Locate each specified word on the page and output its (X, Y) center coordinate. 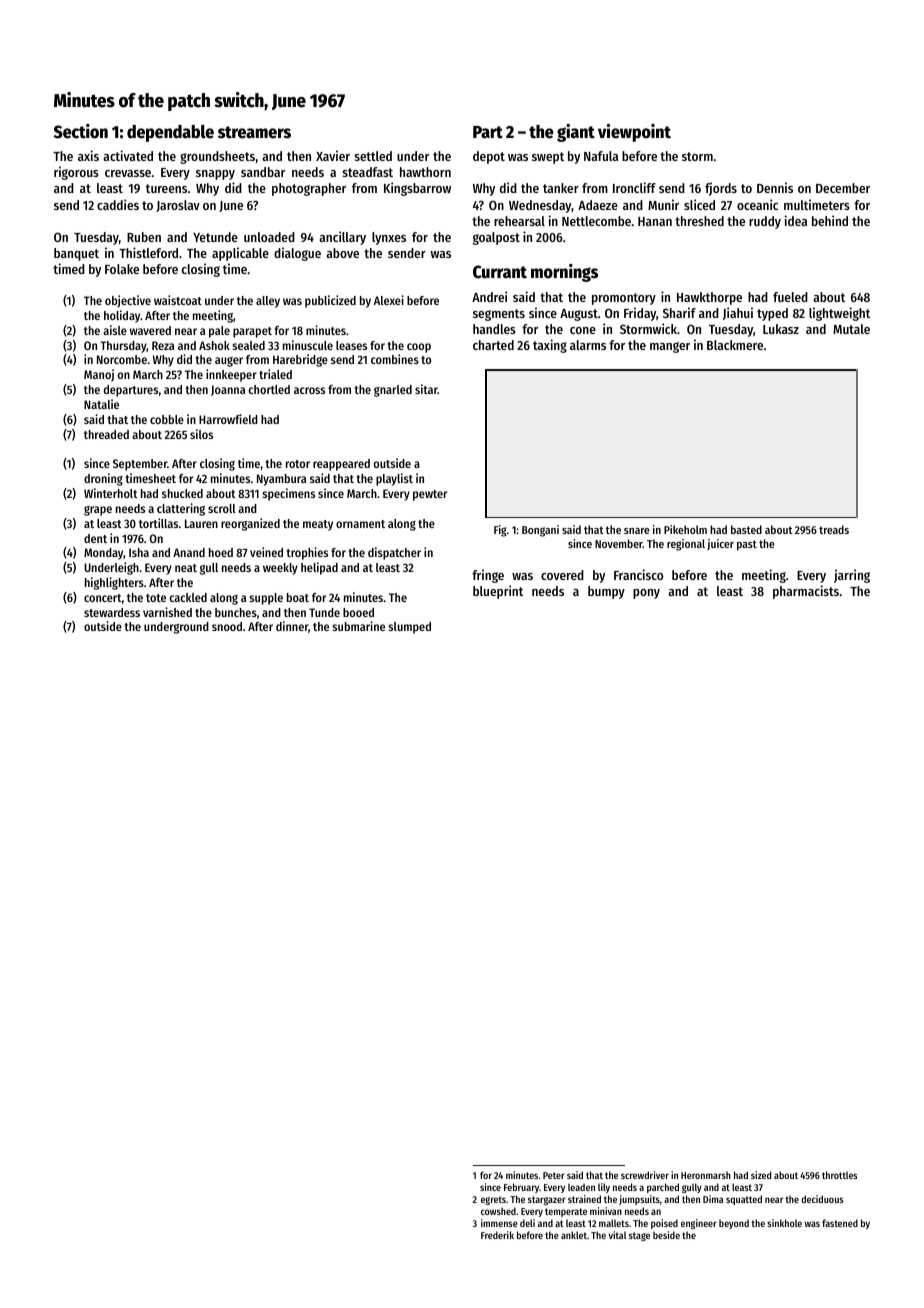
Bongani (540, 531)
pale (219, 332)
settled (373, 156)
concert (103, 598)
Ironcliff (634, 187)
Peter (554, 1175)
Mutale (851, 329)
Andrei (489, 296)
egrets (493, 1200)
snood (227, 626)
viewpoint (634, 133)
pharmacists (806, 592)
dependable (170, 133)
